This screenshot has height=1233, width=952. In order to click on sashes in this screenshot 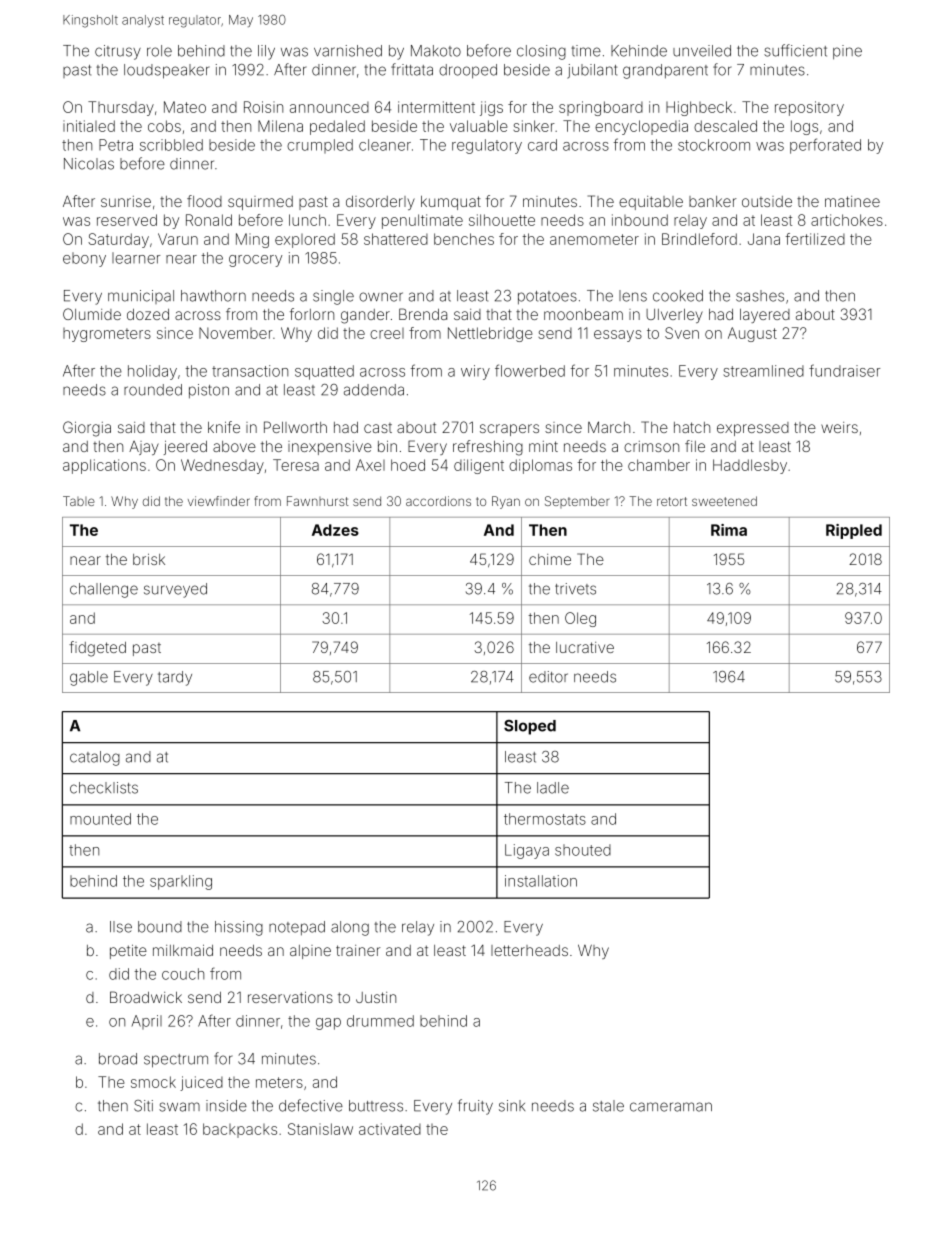, I will do `click(760, 296)`.
